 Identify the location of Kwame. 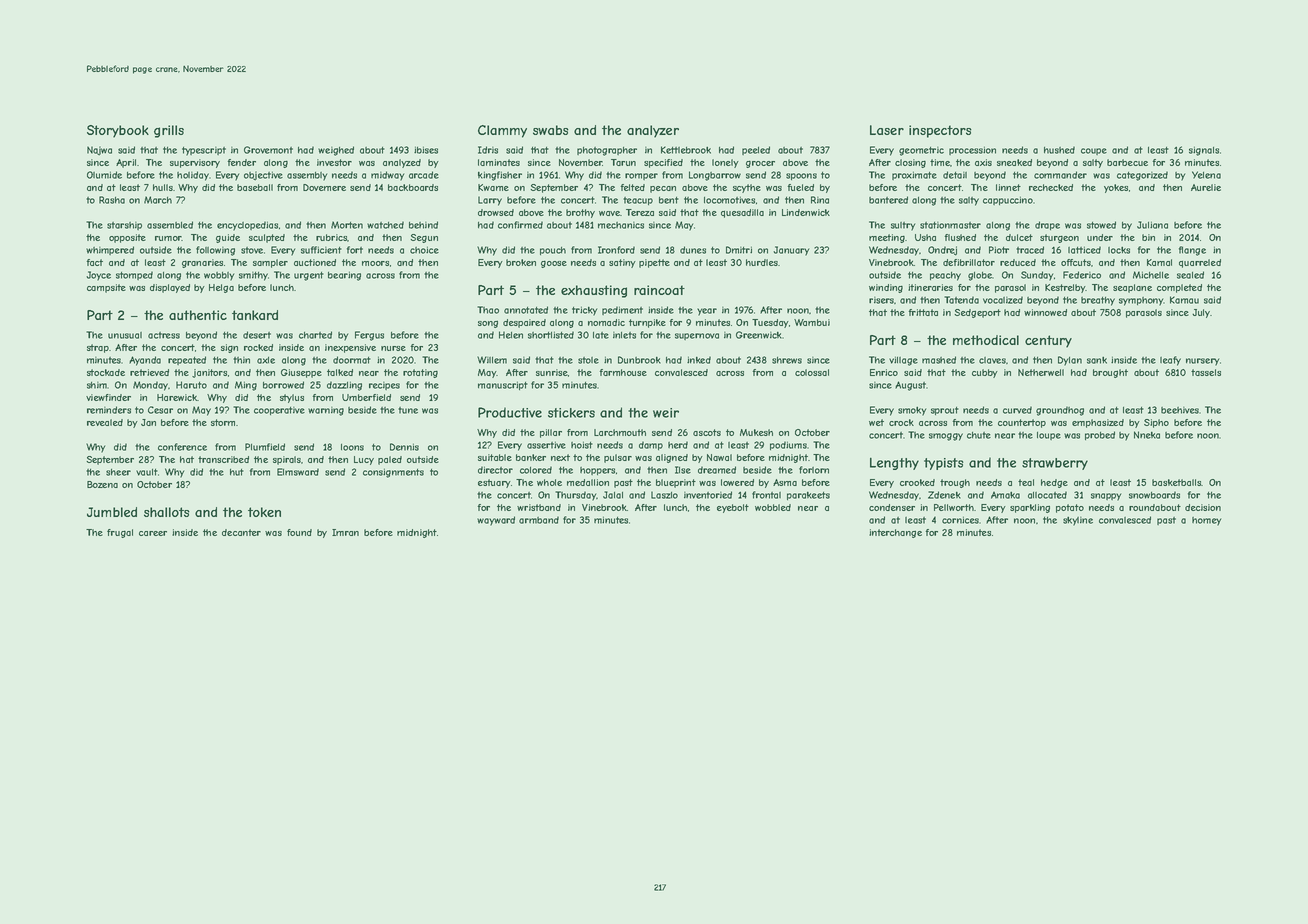
(493, 187).
